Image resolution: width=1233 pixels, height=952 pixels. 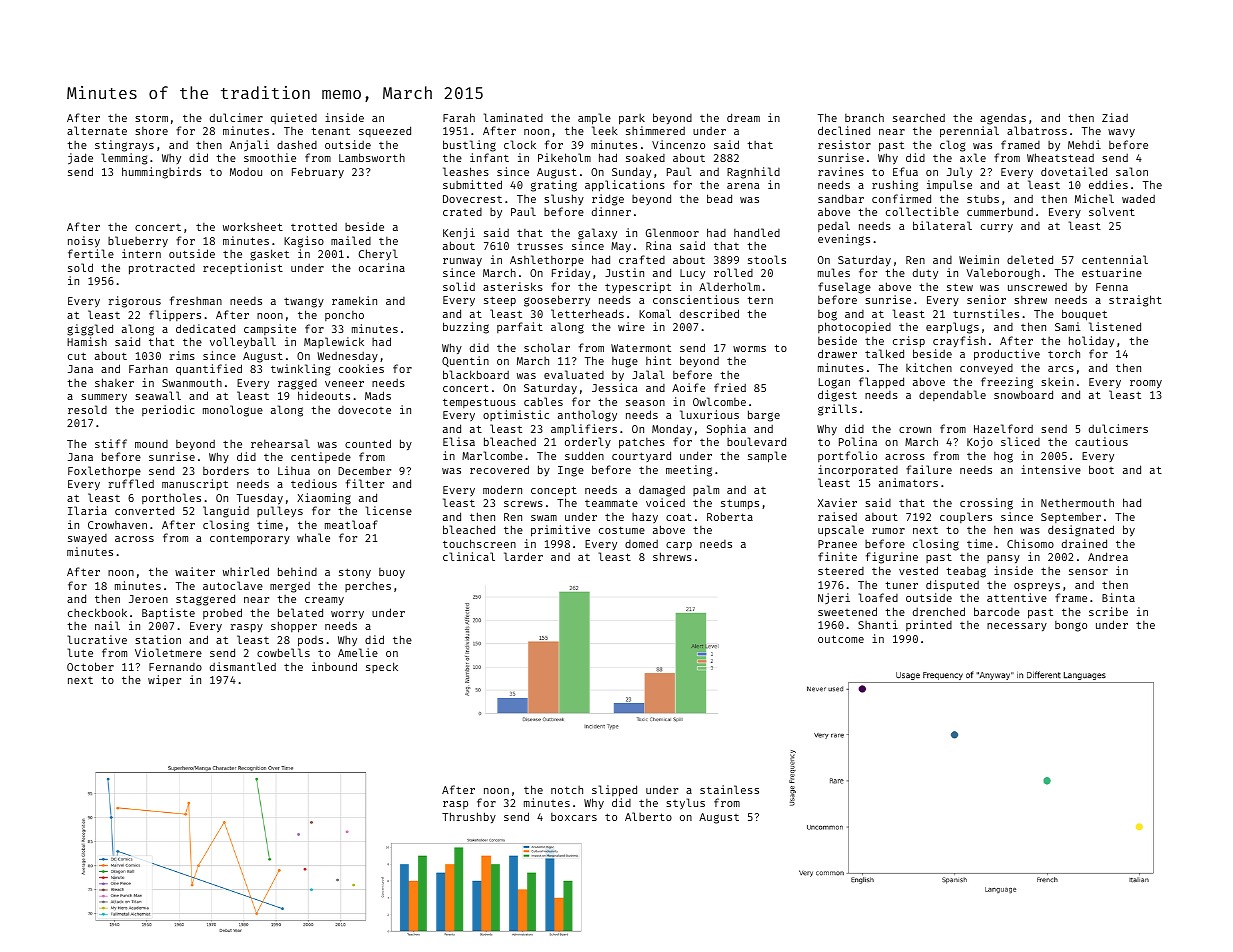 What do you see at coordinates (1030, 259) in the screenshot?
I see `deleted` at bounding box center [1030, 259].
